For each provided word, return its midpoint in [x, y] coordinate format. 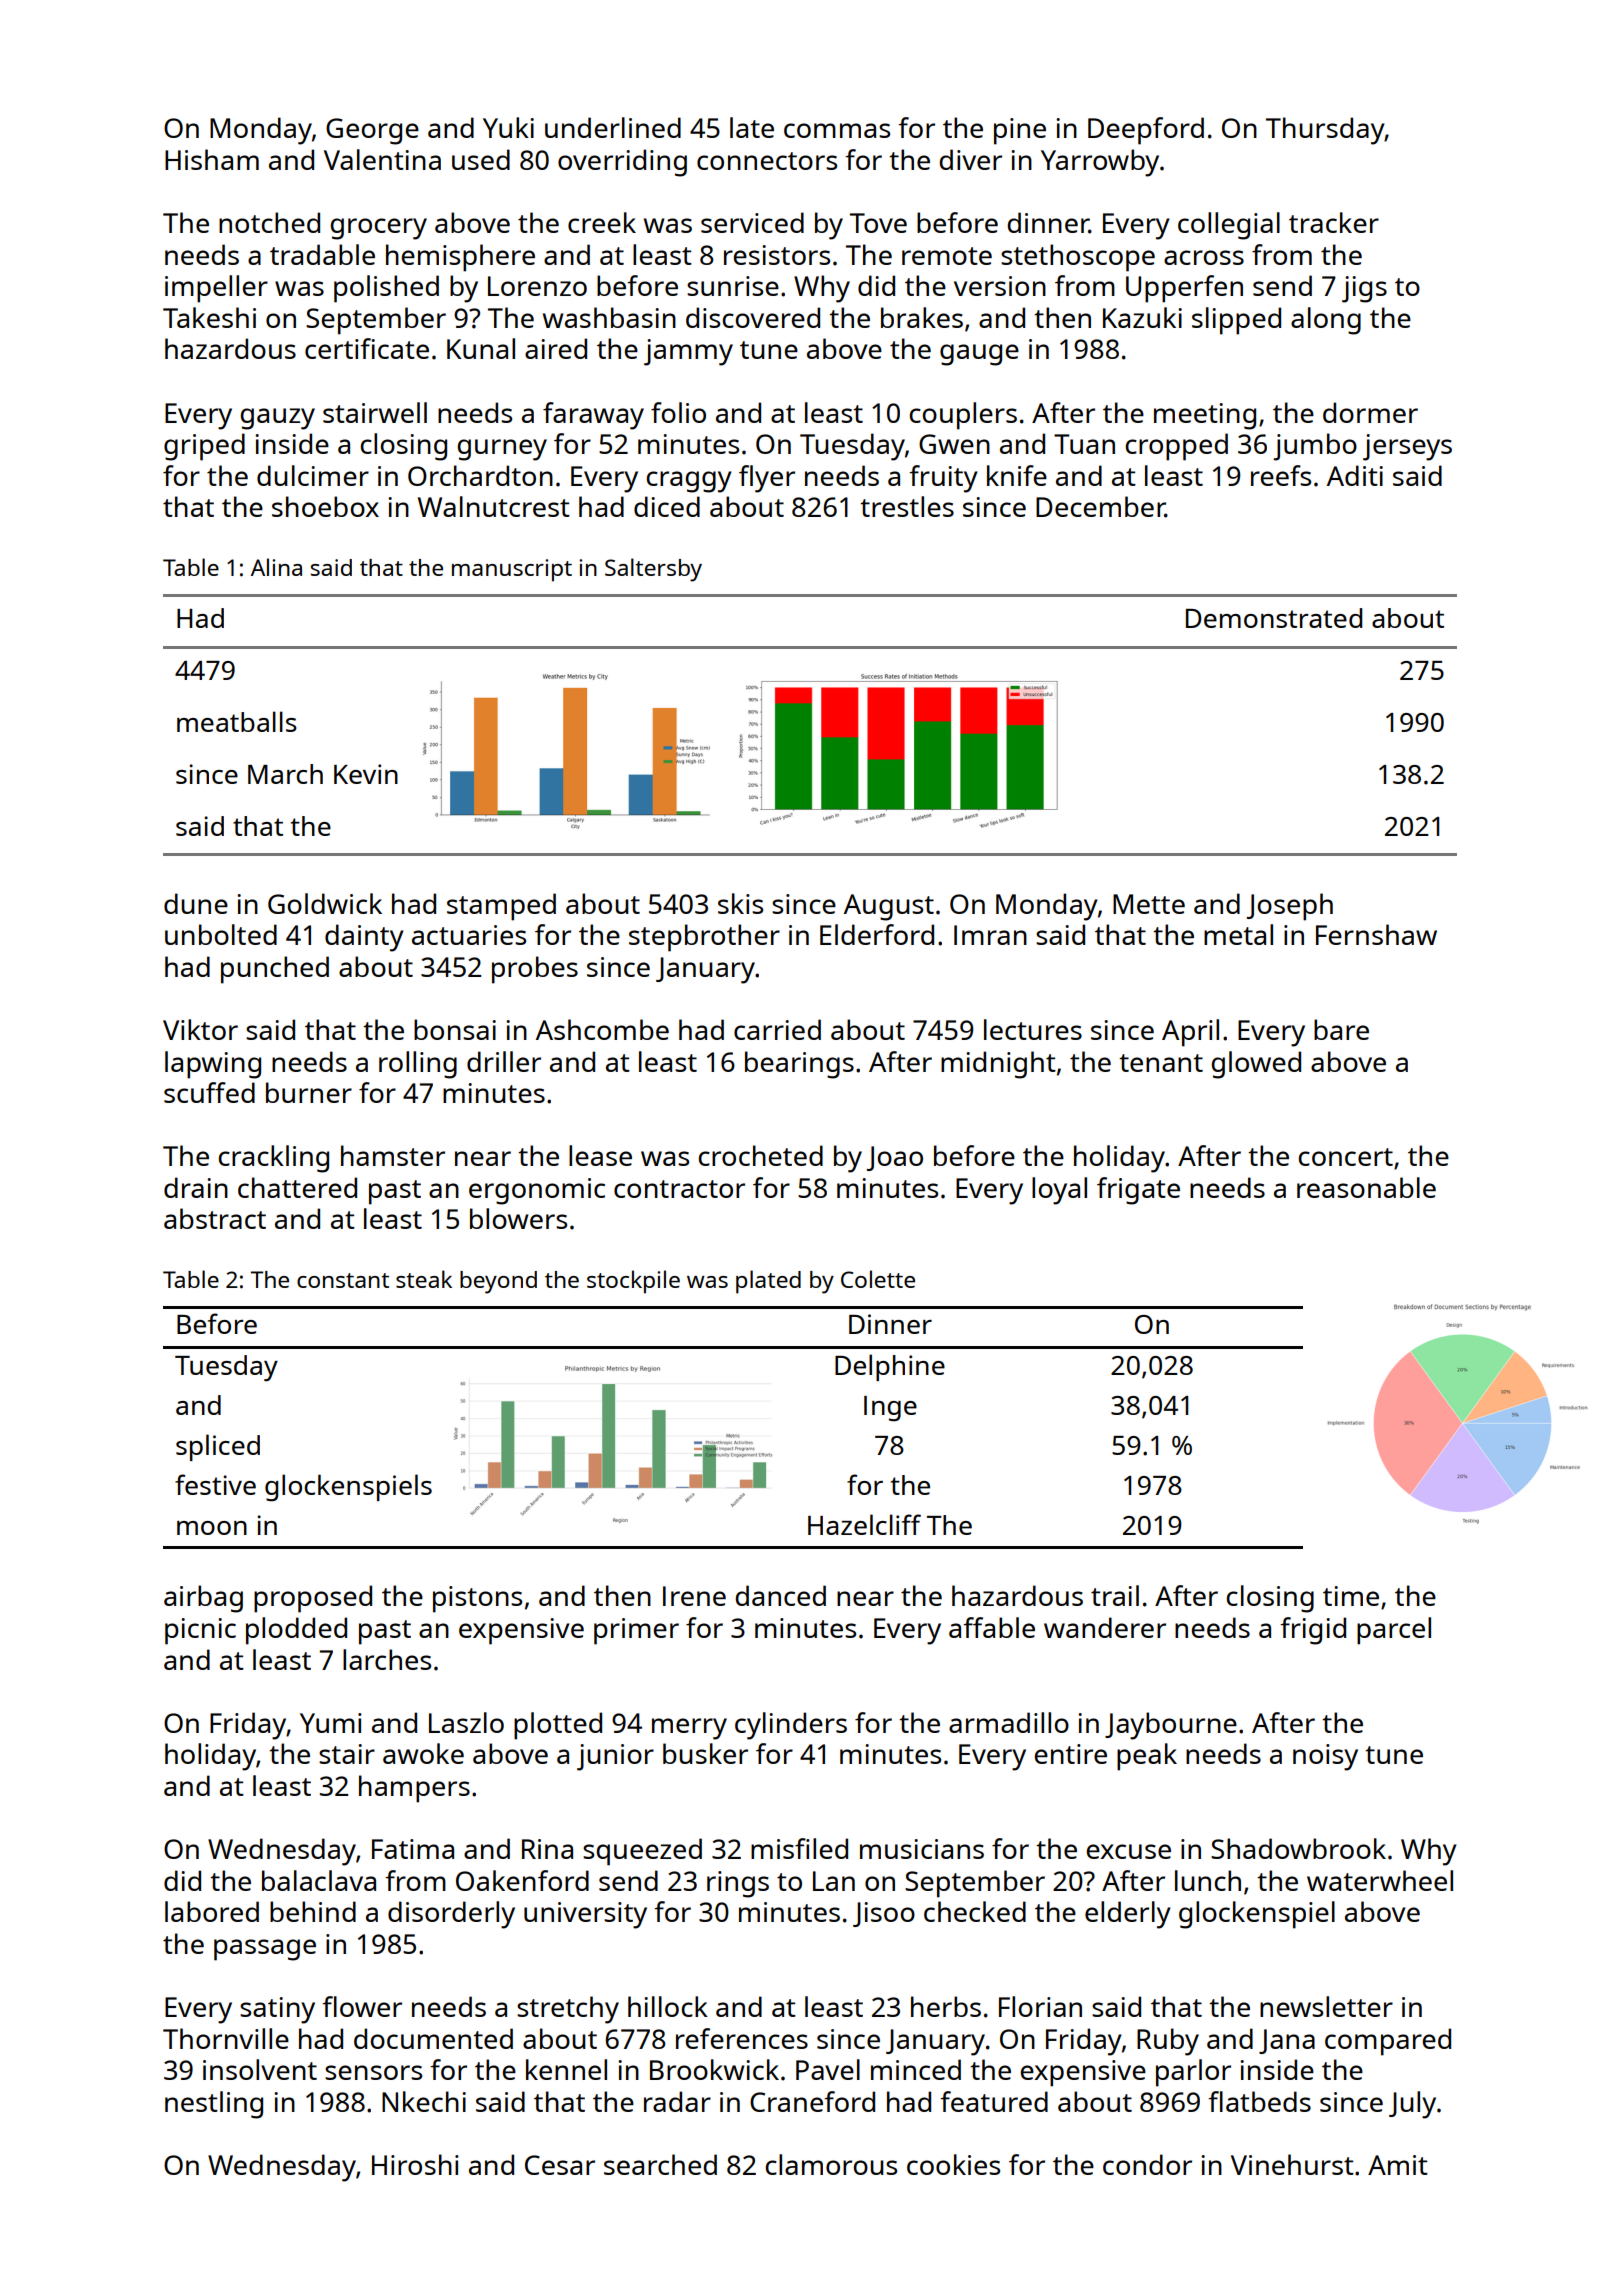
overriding [622, 163]
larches [387, 1659]
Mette [1149, 904]
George [372, 131]
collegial [1229, 226]
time [1351, 1596]
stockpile [633, 1282]
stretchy [568, 2010]
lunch [1208, 1880]
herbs [946, 2006]
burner [309, 1092]
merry [689, 1729]
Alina [276, 567]
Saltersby [653, 570]
